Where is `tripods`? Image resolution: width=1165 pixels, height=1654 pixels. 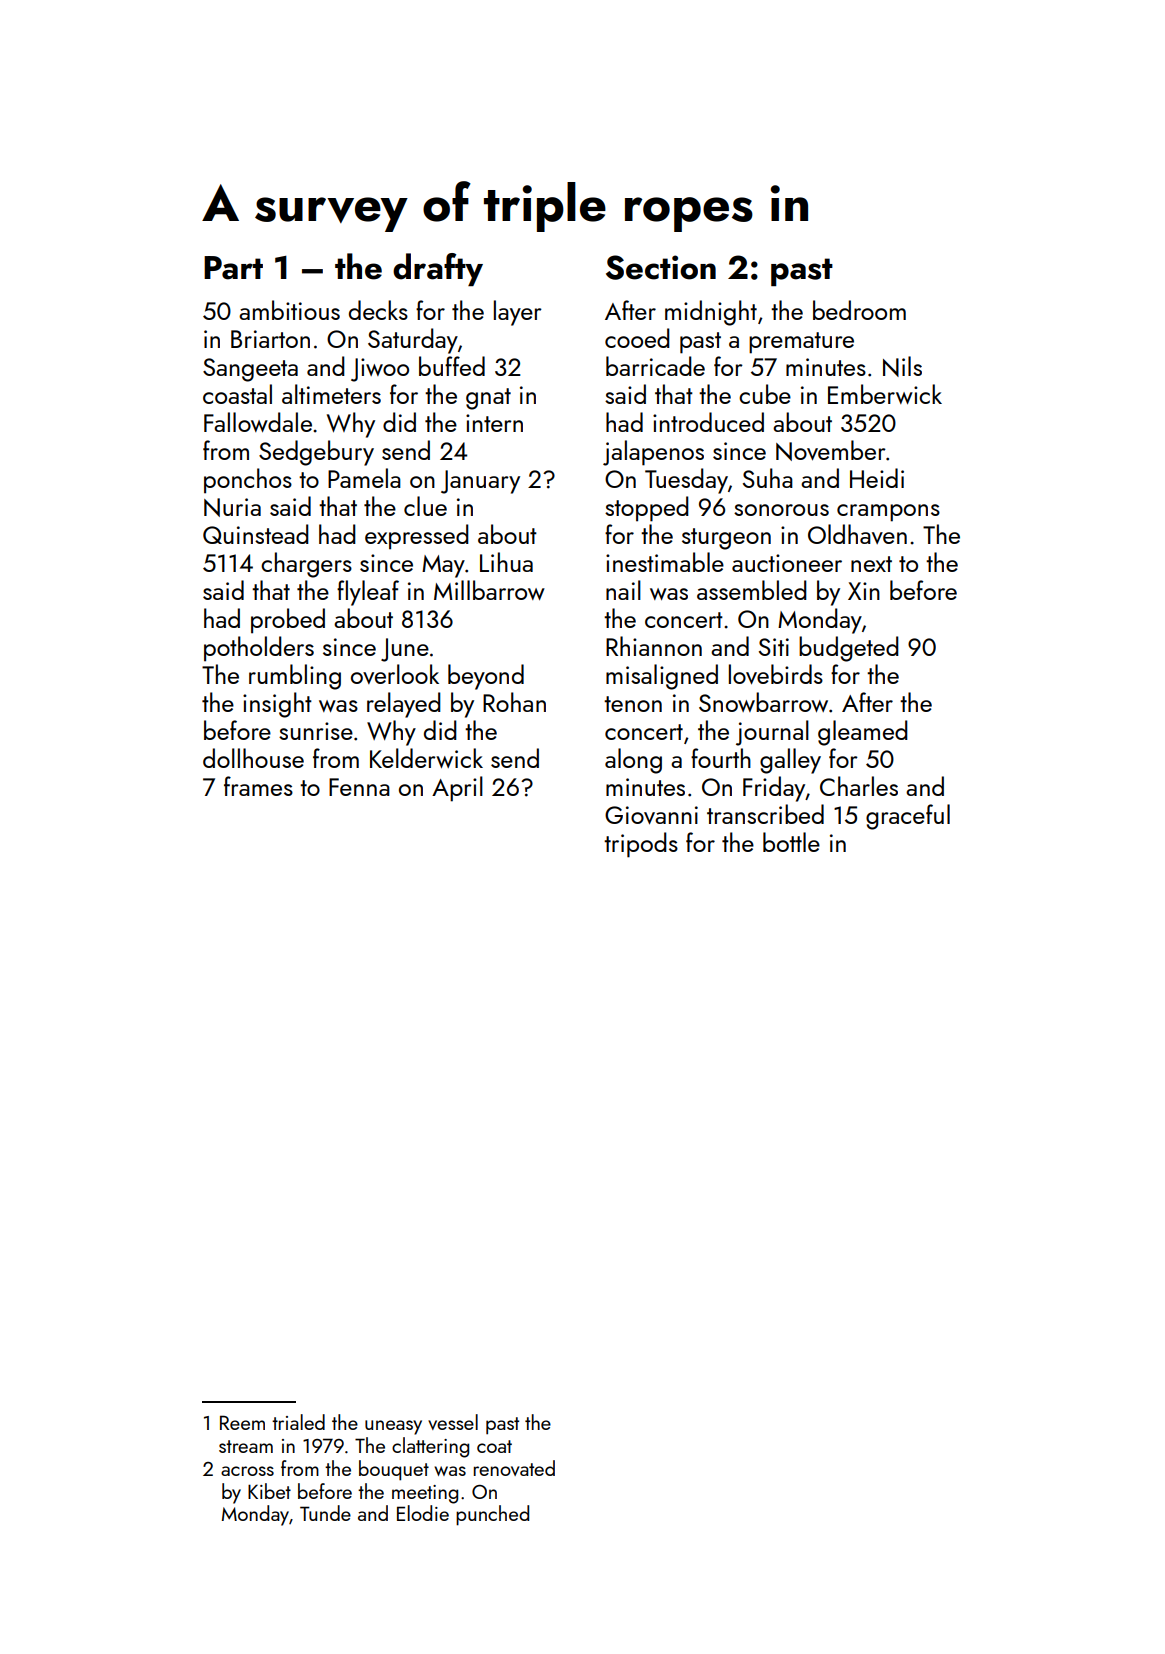 tripods is located at coordinates (641, 845).
